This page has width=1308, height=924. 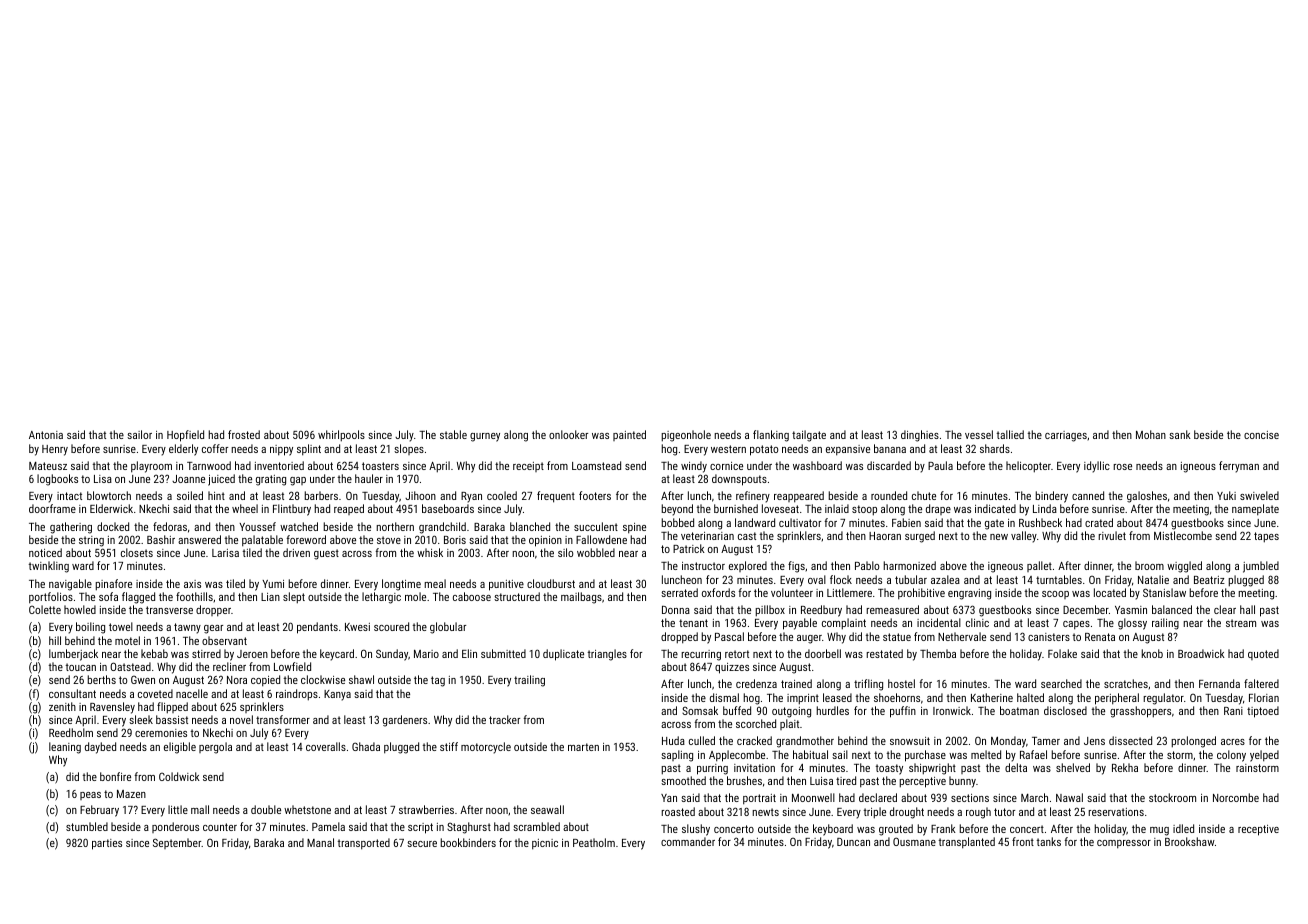 I want to click on swiveled, so click(x=1259, y=495).
